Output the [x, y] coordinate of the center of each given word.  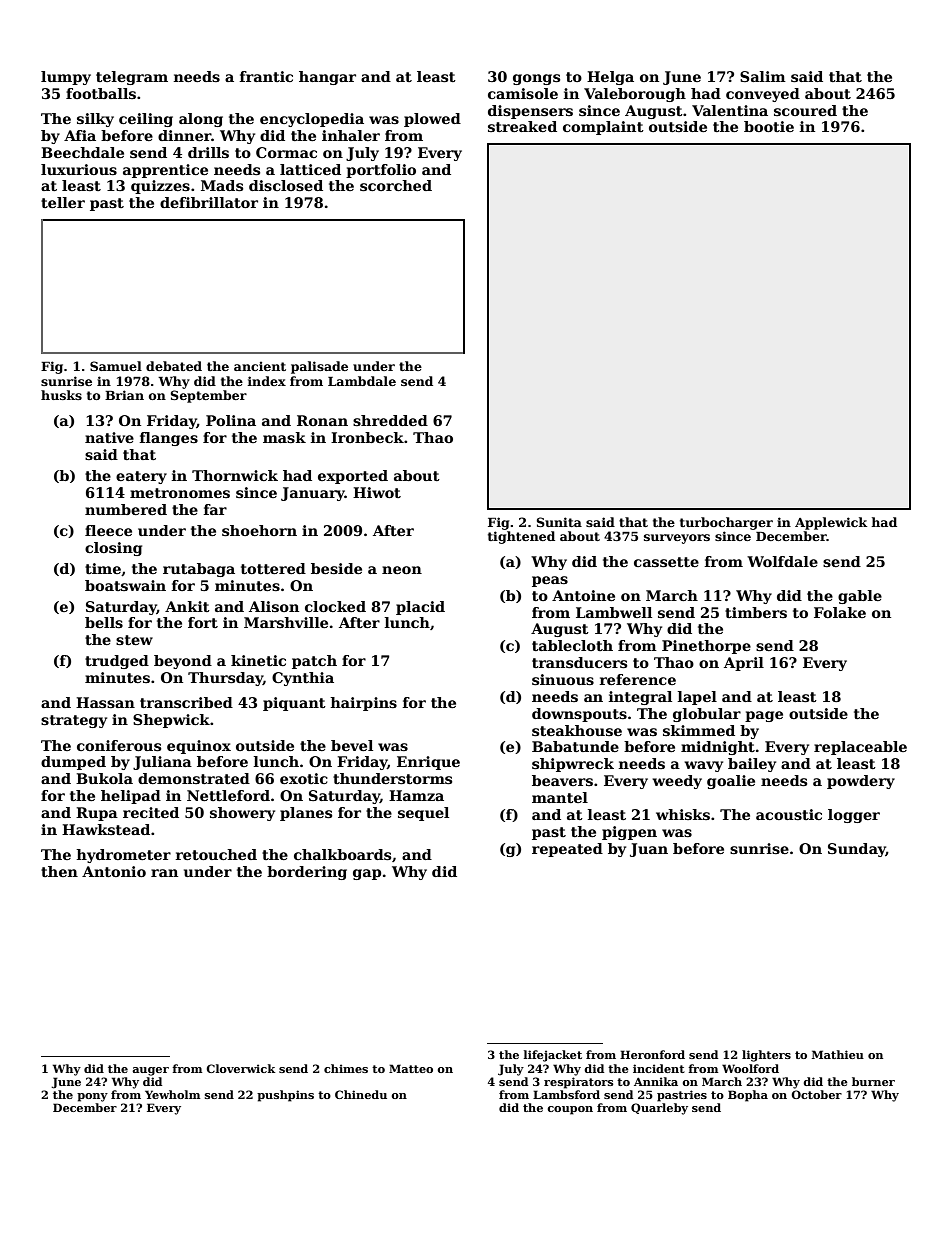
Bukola [104, 778]
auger [150, 1071]
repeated [567, 850]
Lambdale [362, 381]
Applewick [831, 523]
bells [104, 622]
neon [402, 570]
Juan [649, 850]
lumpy [66, 78]
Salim [763, 76]
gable [860, 597]
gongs [536, 79]
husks [61, 395]
